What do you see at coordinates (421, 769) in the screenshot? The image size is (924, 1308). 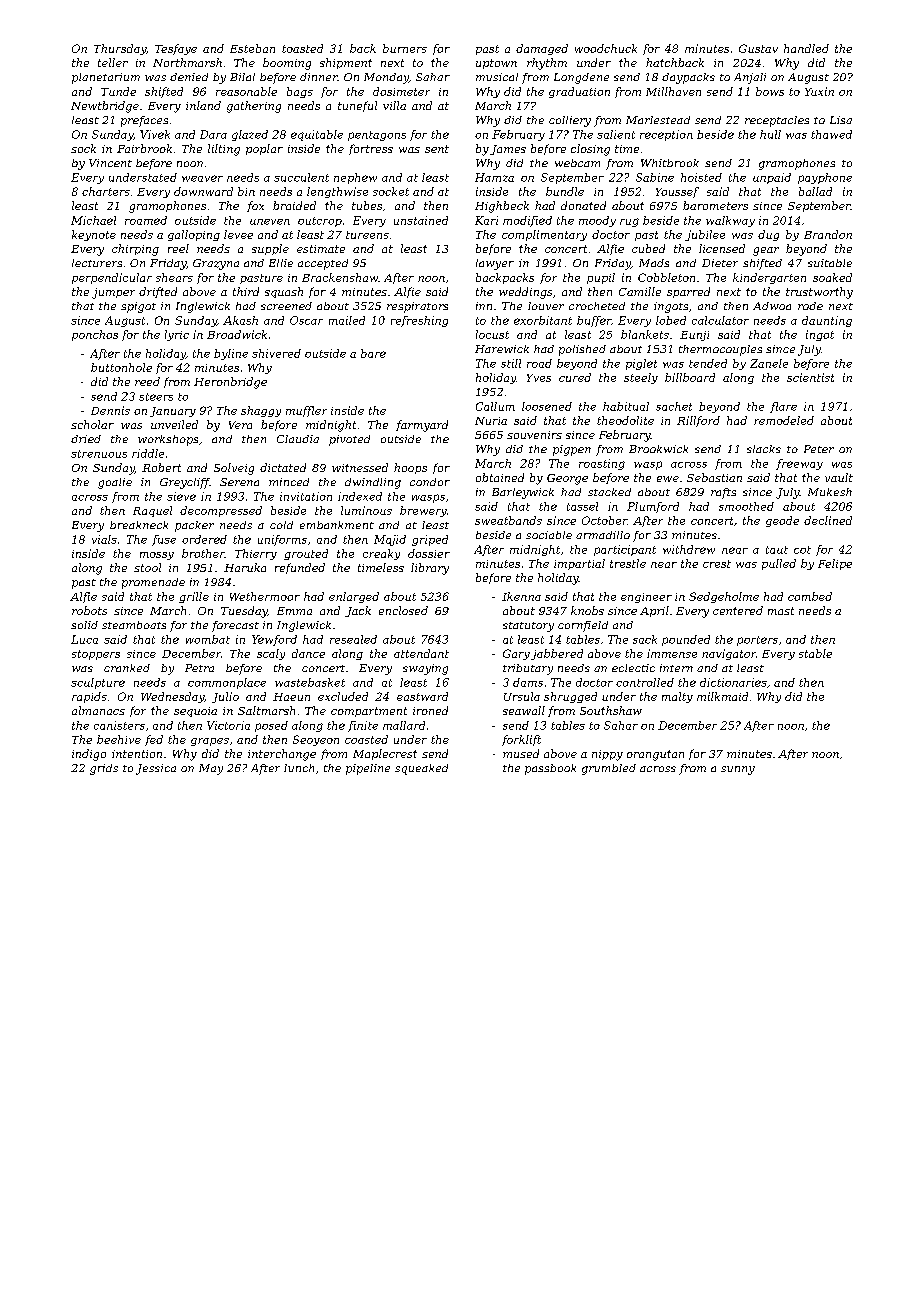 I see `squeaked` at bounding box center [421, 769].
